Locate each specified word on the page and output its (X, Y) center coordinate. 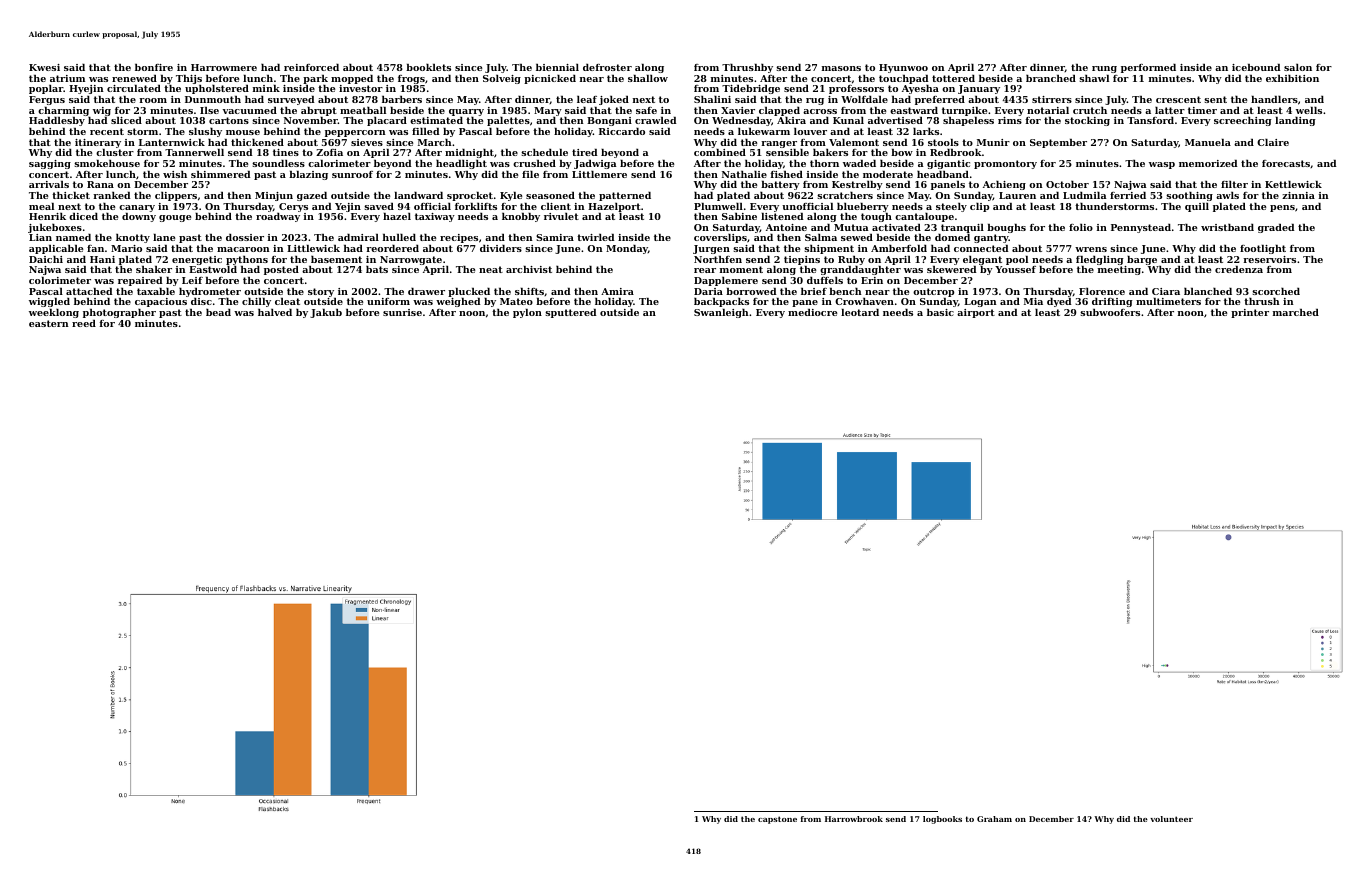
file (530, 174)
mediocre (812, 312)
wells (1309, 110)
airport (976, 313)
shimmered (221, 174)
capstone (777, 820)
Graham (994, 819)
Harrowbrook (854, 819)
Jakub (326, 313)
